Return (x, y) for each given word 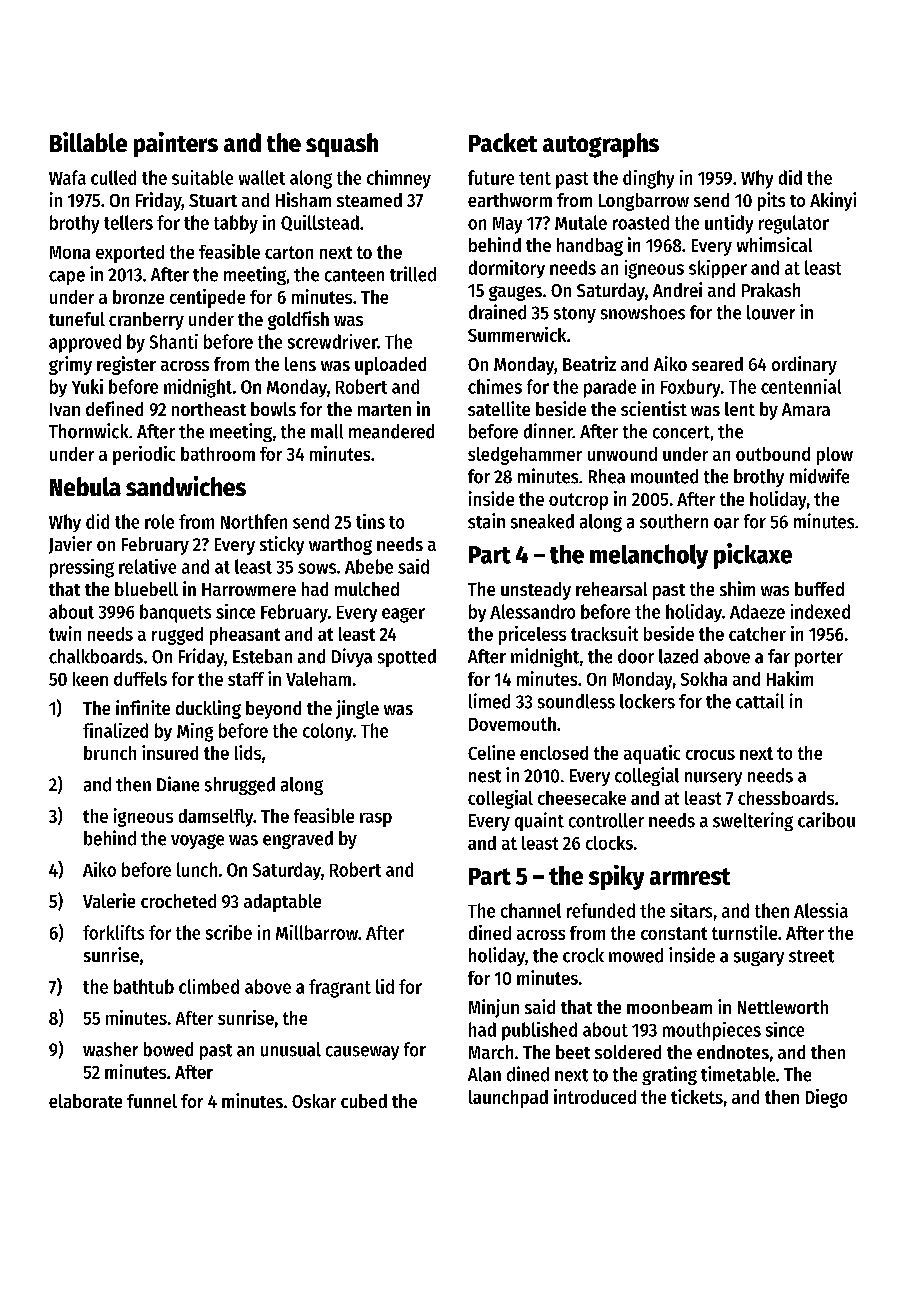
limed (489, 701)
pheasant (245, 636)
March (491, 1052)
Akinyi (833, 201)
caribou (826, 820)
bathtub (144, 986)
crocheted (178, 901)
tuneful (77, 319)
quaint (539, 821)
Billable (88, 142)
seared (717, 364)
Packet (503, 142)
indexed (820, 611)
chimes (495, 386)
